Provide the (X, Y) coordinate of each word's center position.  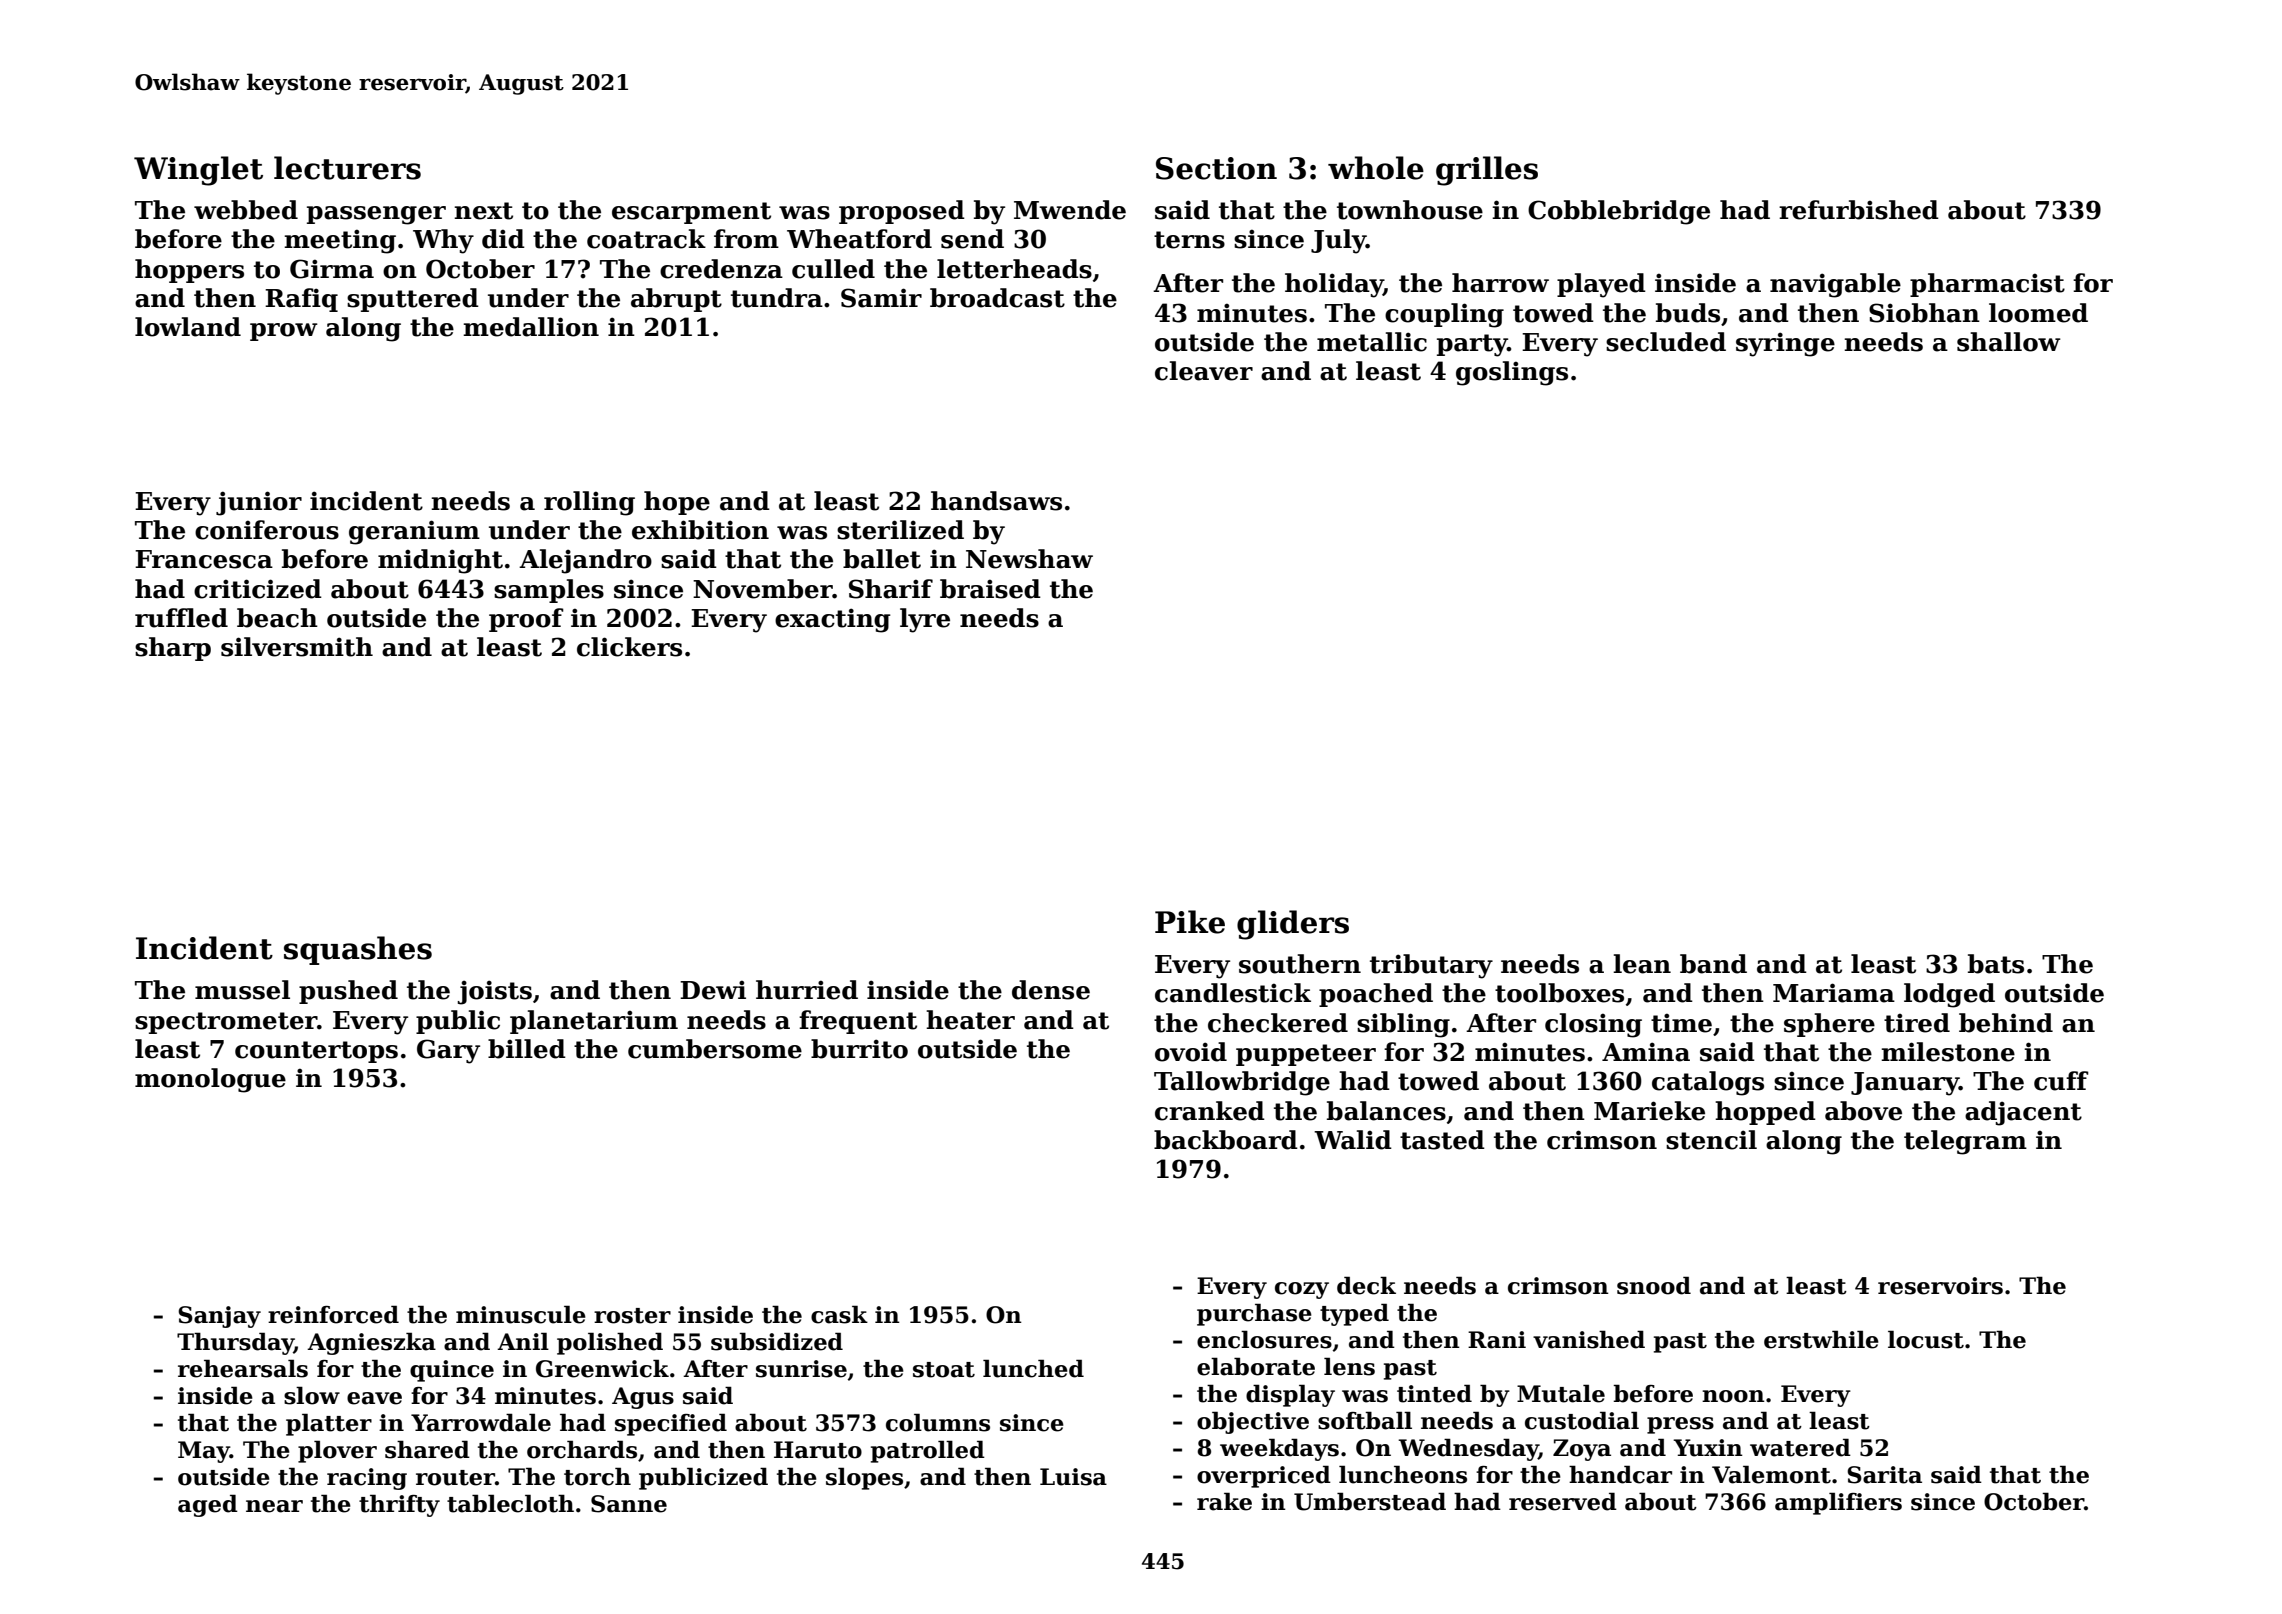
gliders (1293, 925)
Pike (1190, 922)
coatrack (646, 239)
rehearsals (243, 1368)
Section (1216, 168)
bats (1996, 964)
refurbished (1859, 210)
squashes (358, 950)
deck (1366, 1285)
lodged (1949, 995)
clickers (629, 647)
